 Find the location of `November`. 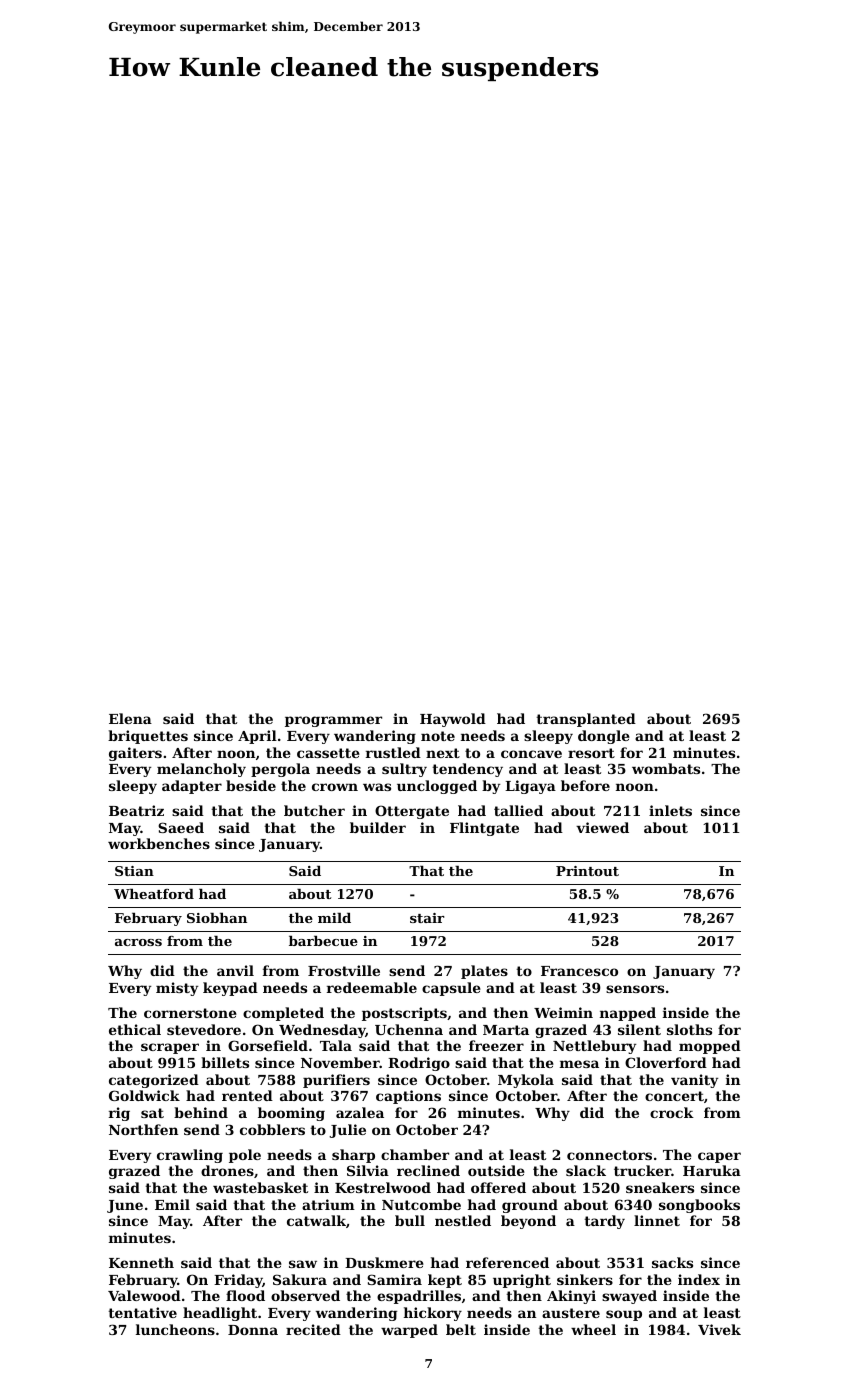

November is located at coordinates (340, 1062).
